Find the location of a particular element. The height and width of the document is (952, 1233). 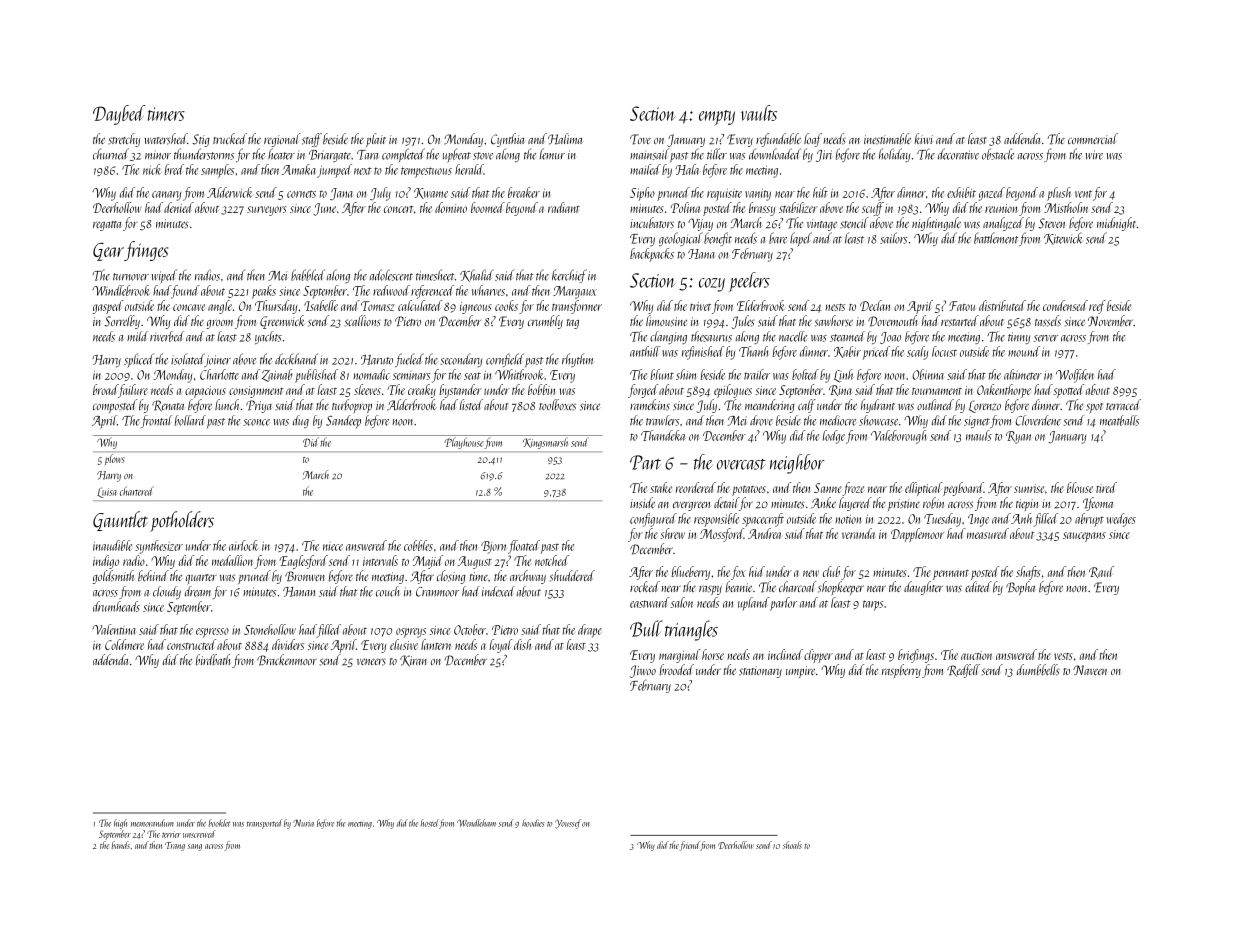

sang is located at coordinates (195, 847).
